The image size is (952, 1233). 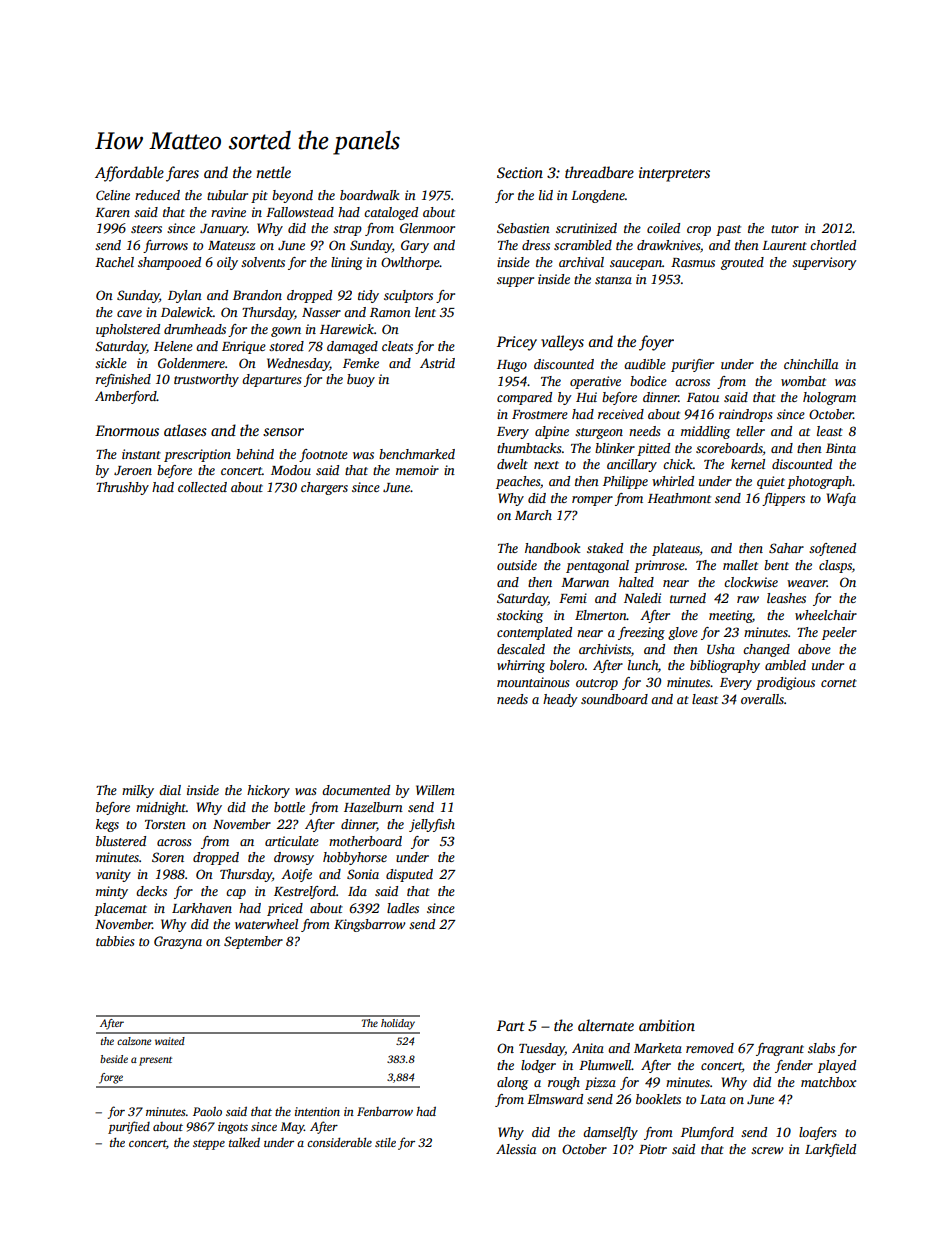 What do you see at coordinates (122, 488) in the image?
I see `Thrushby` at bounding box center [122, 488].
